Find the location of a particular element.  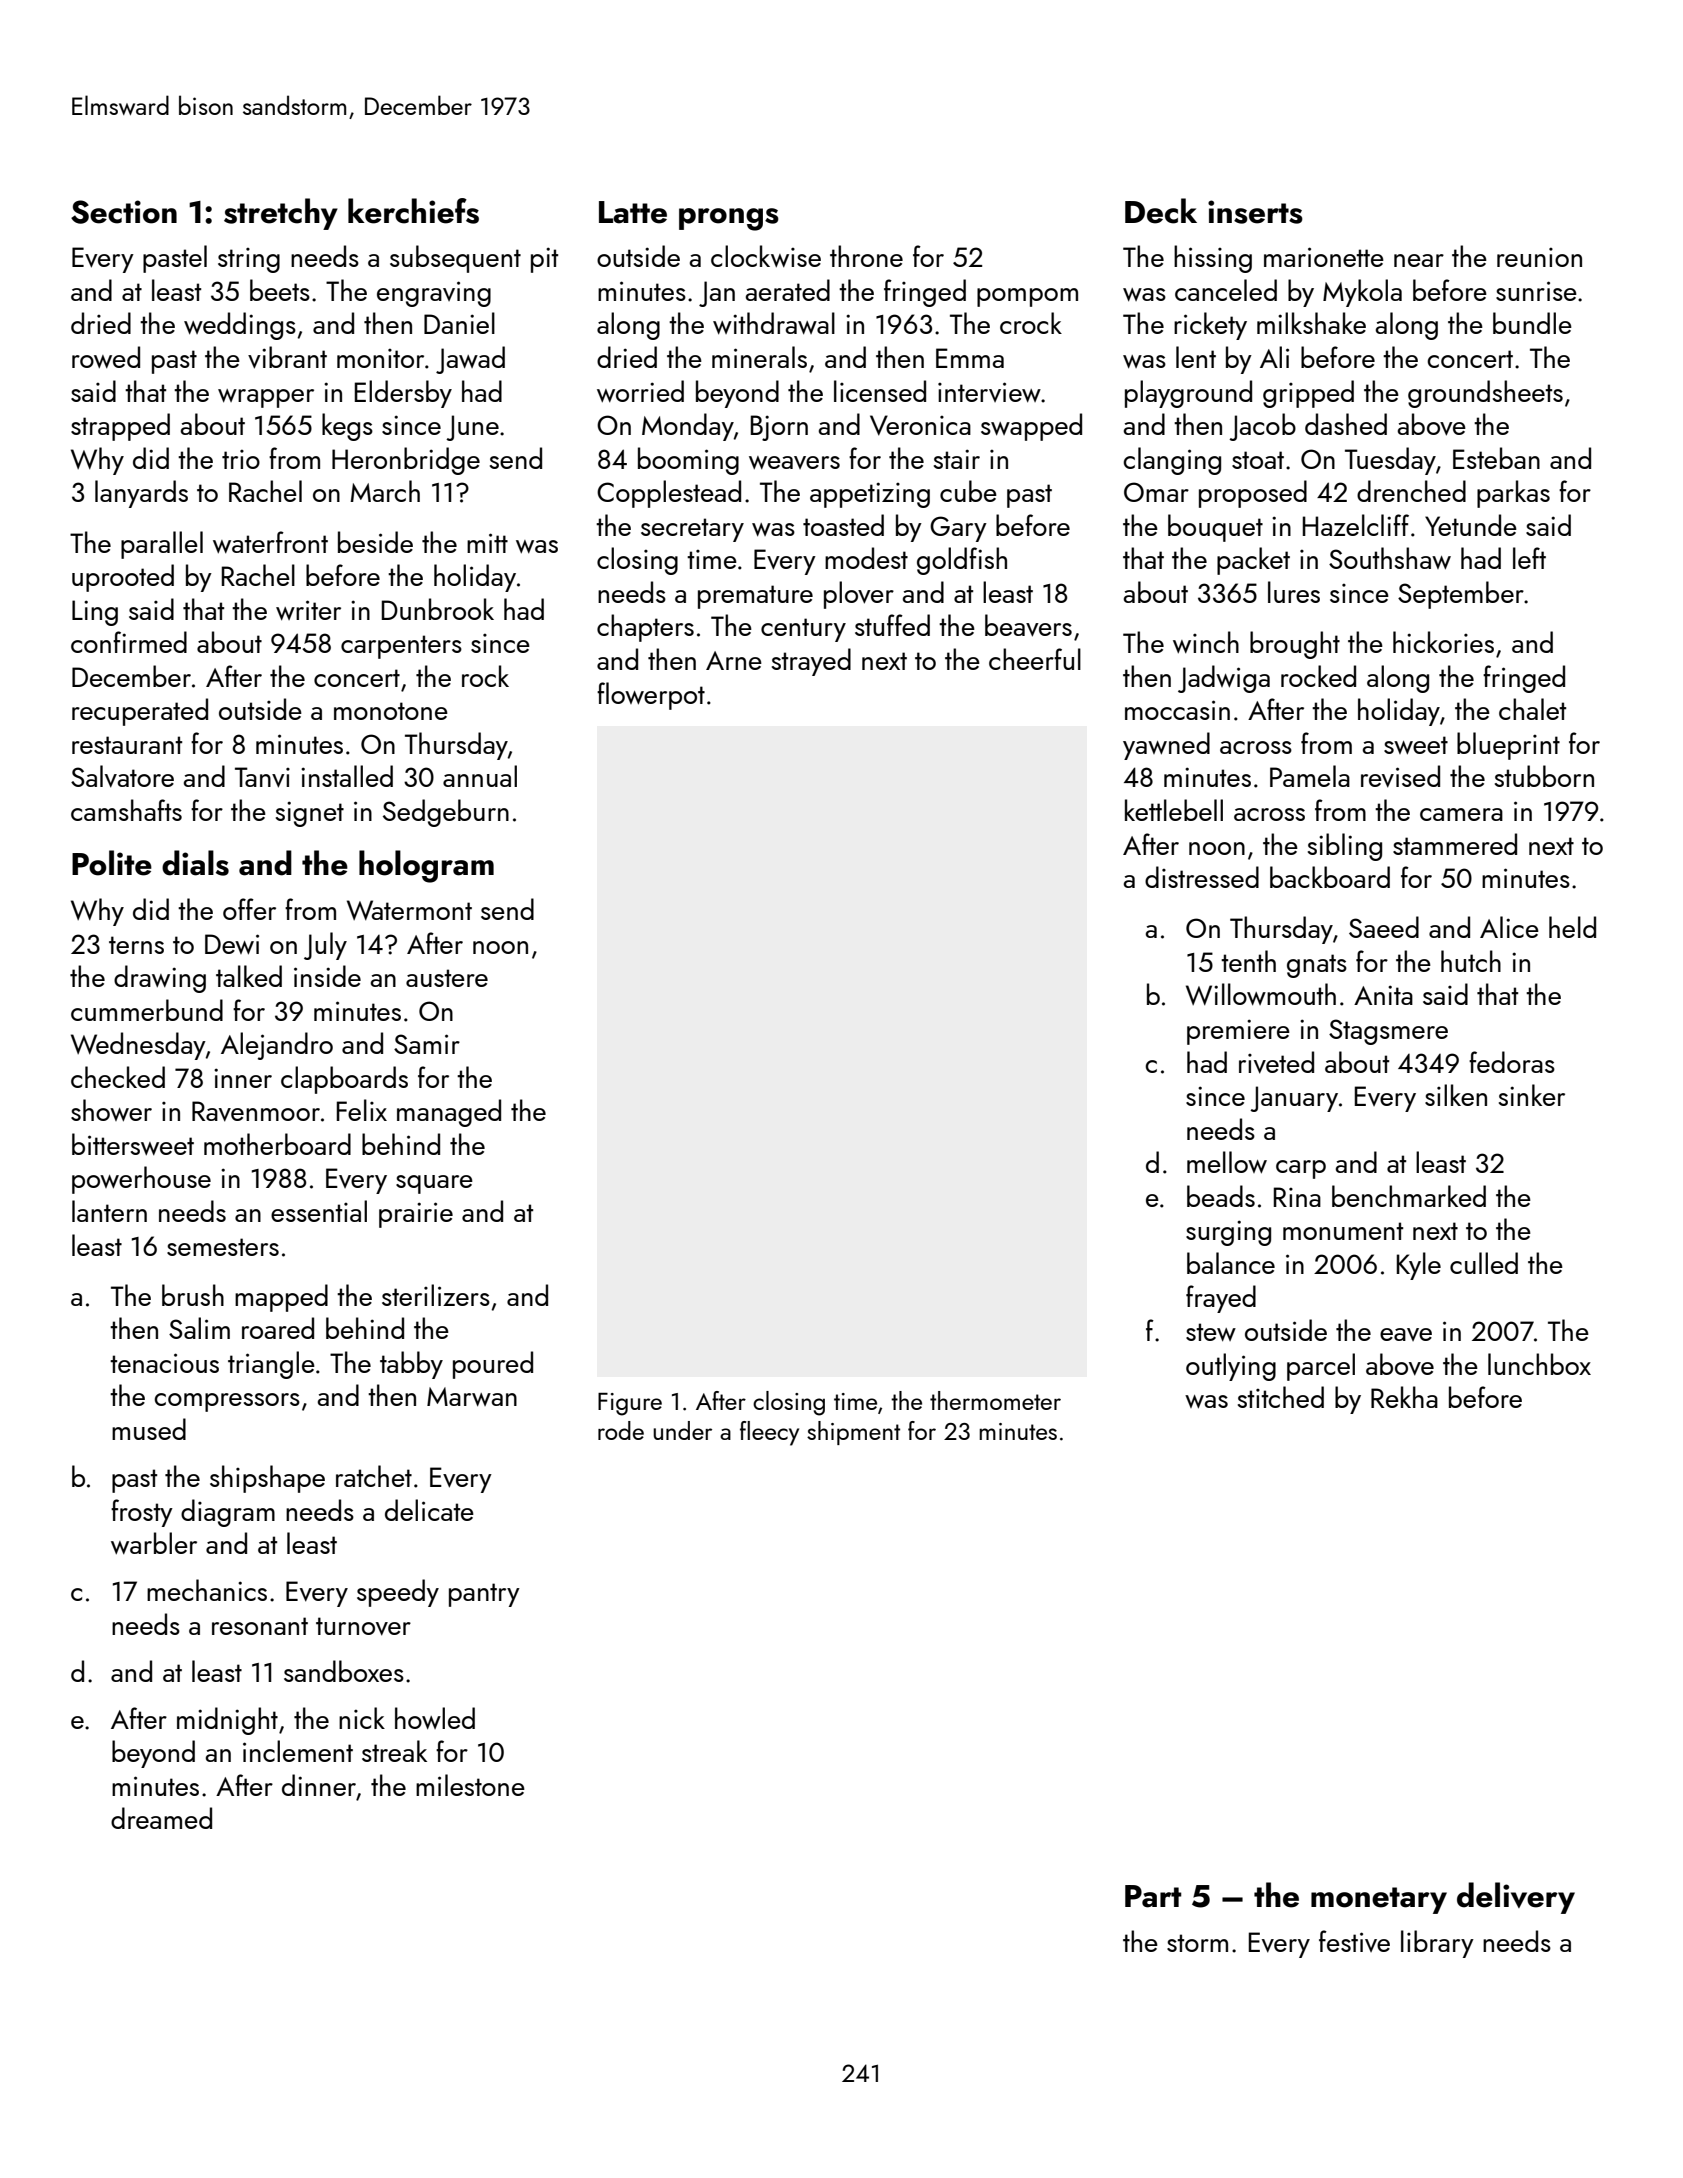

dreamed is located at coordinates (161, 1818).
